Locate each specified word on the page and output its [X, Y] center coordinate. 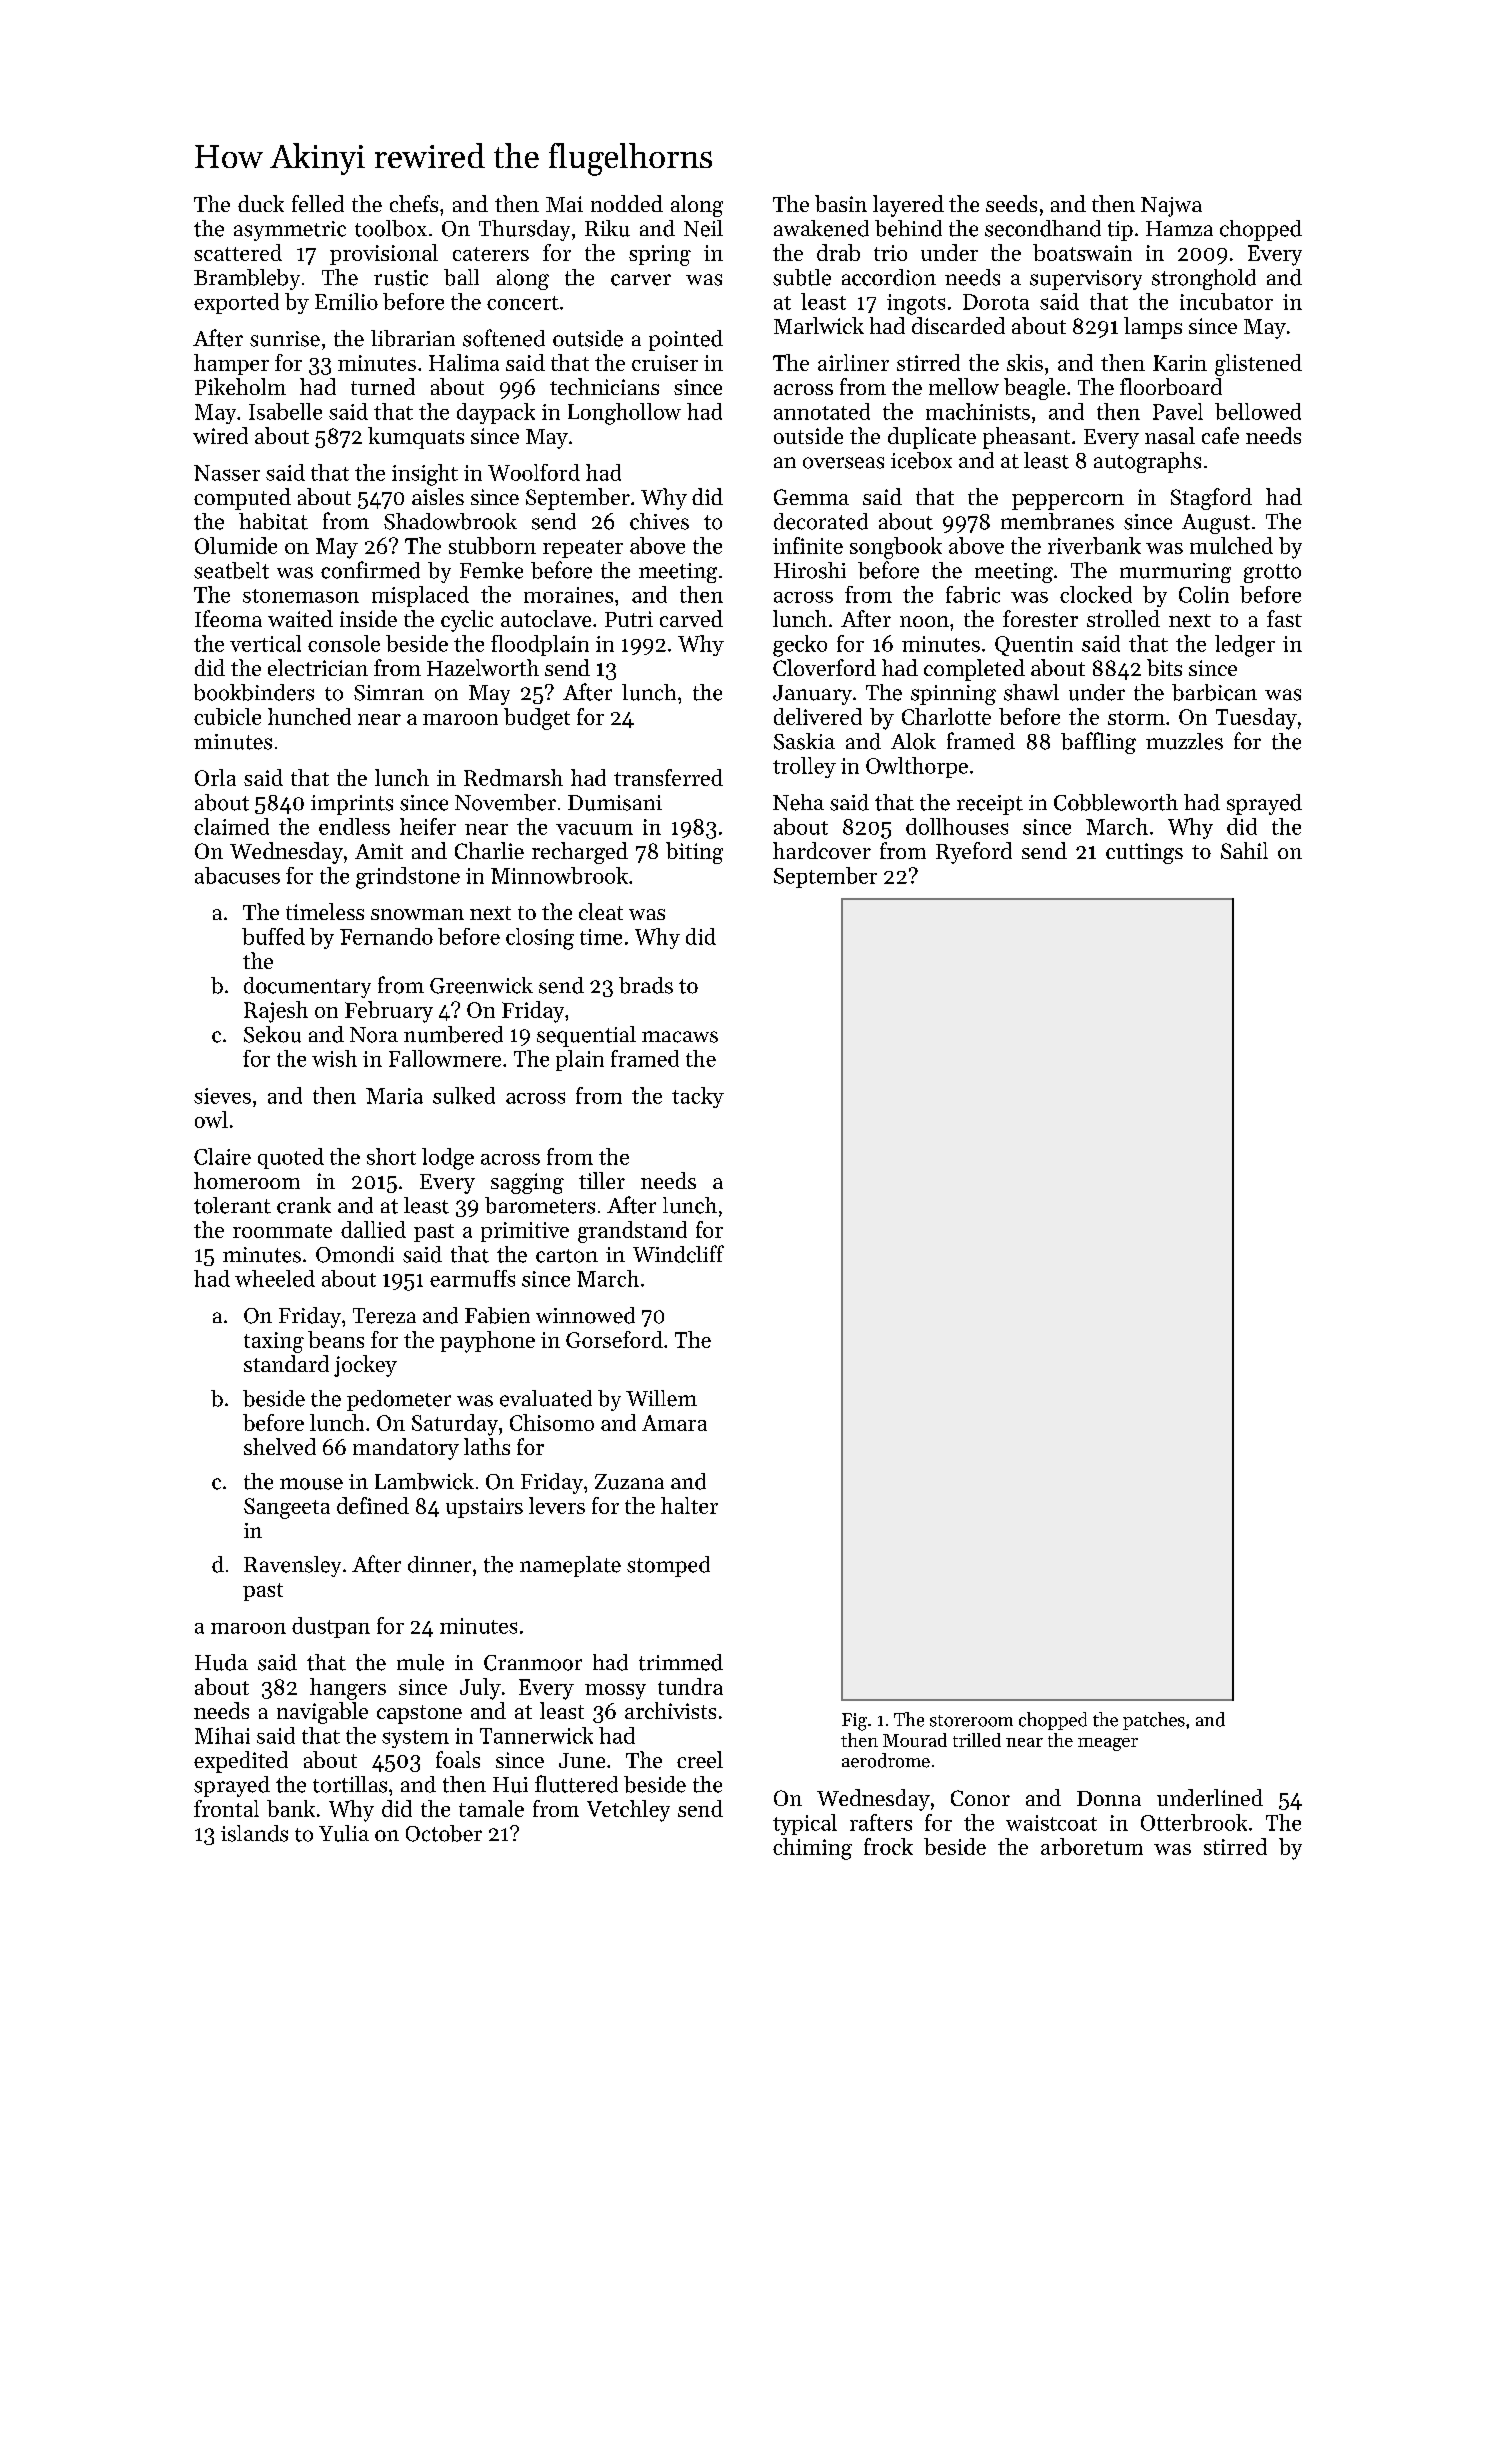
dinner [439, 1564]
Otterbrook [1194, 1822]
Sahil [1244, 850]
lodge [448, 1159]
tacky [698, 1097]
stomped [668, 1566]
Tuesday [1256, 719]
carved [691, 618]
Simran [389, 693]
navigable [322, 1713]
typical [805, 1824]
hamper [231, 364]
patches [1154, 1721]
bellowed [1258, 411]
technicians [604, 386]
